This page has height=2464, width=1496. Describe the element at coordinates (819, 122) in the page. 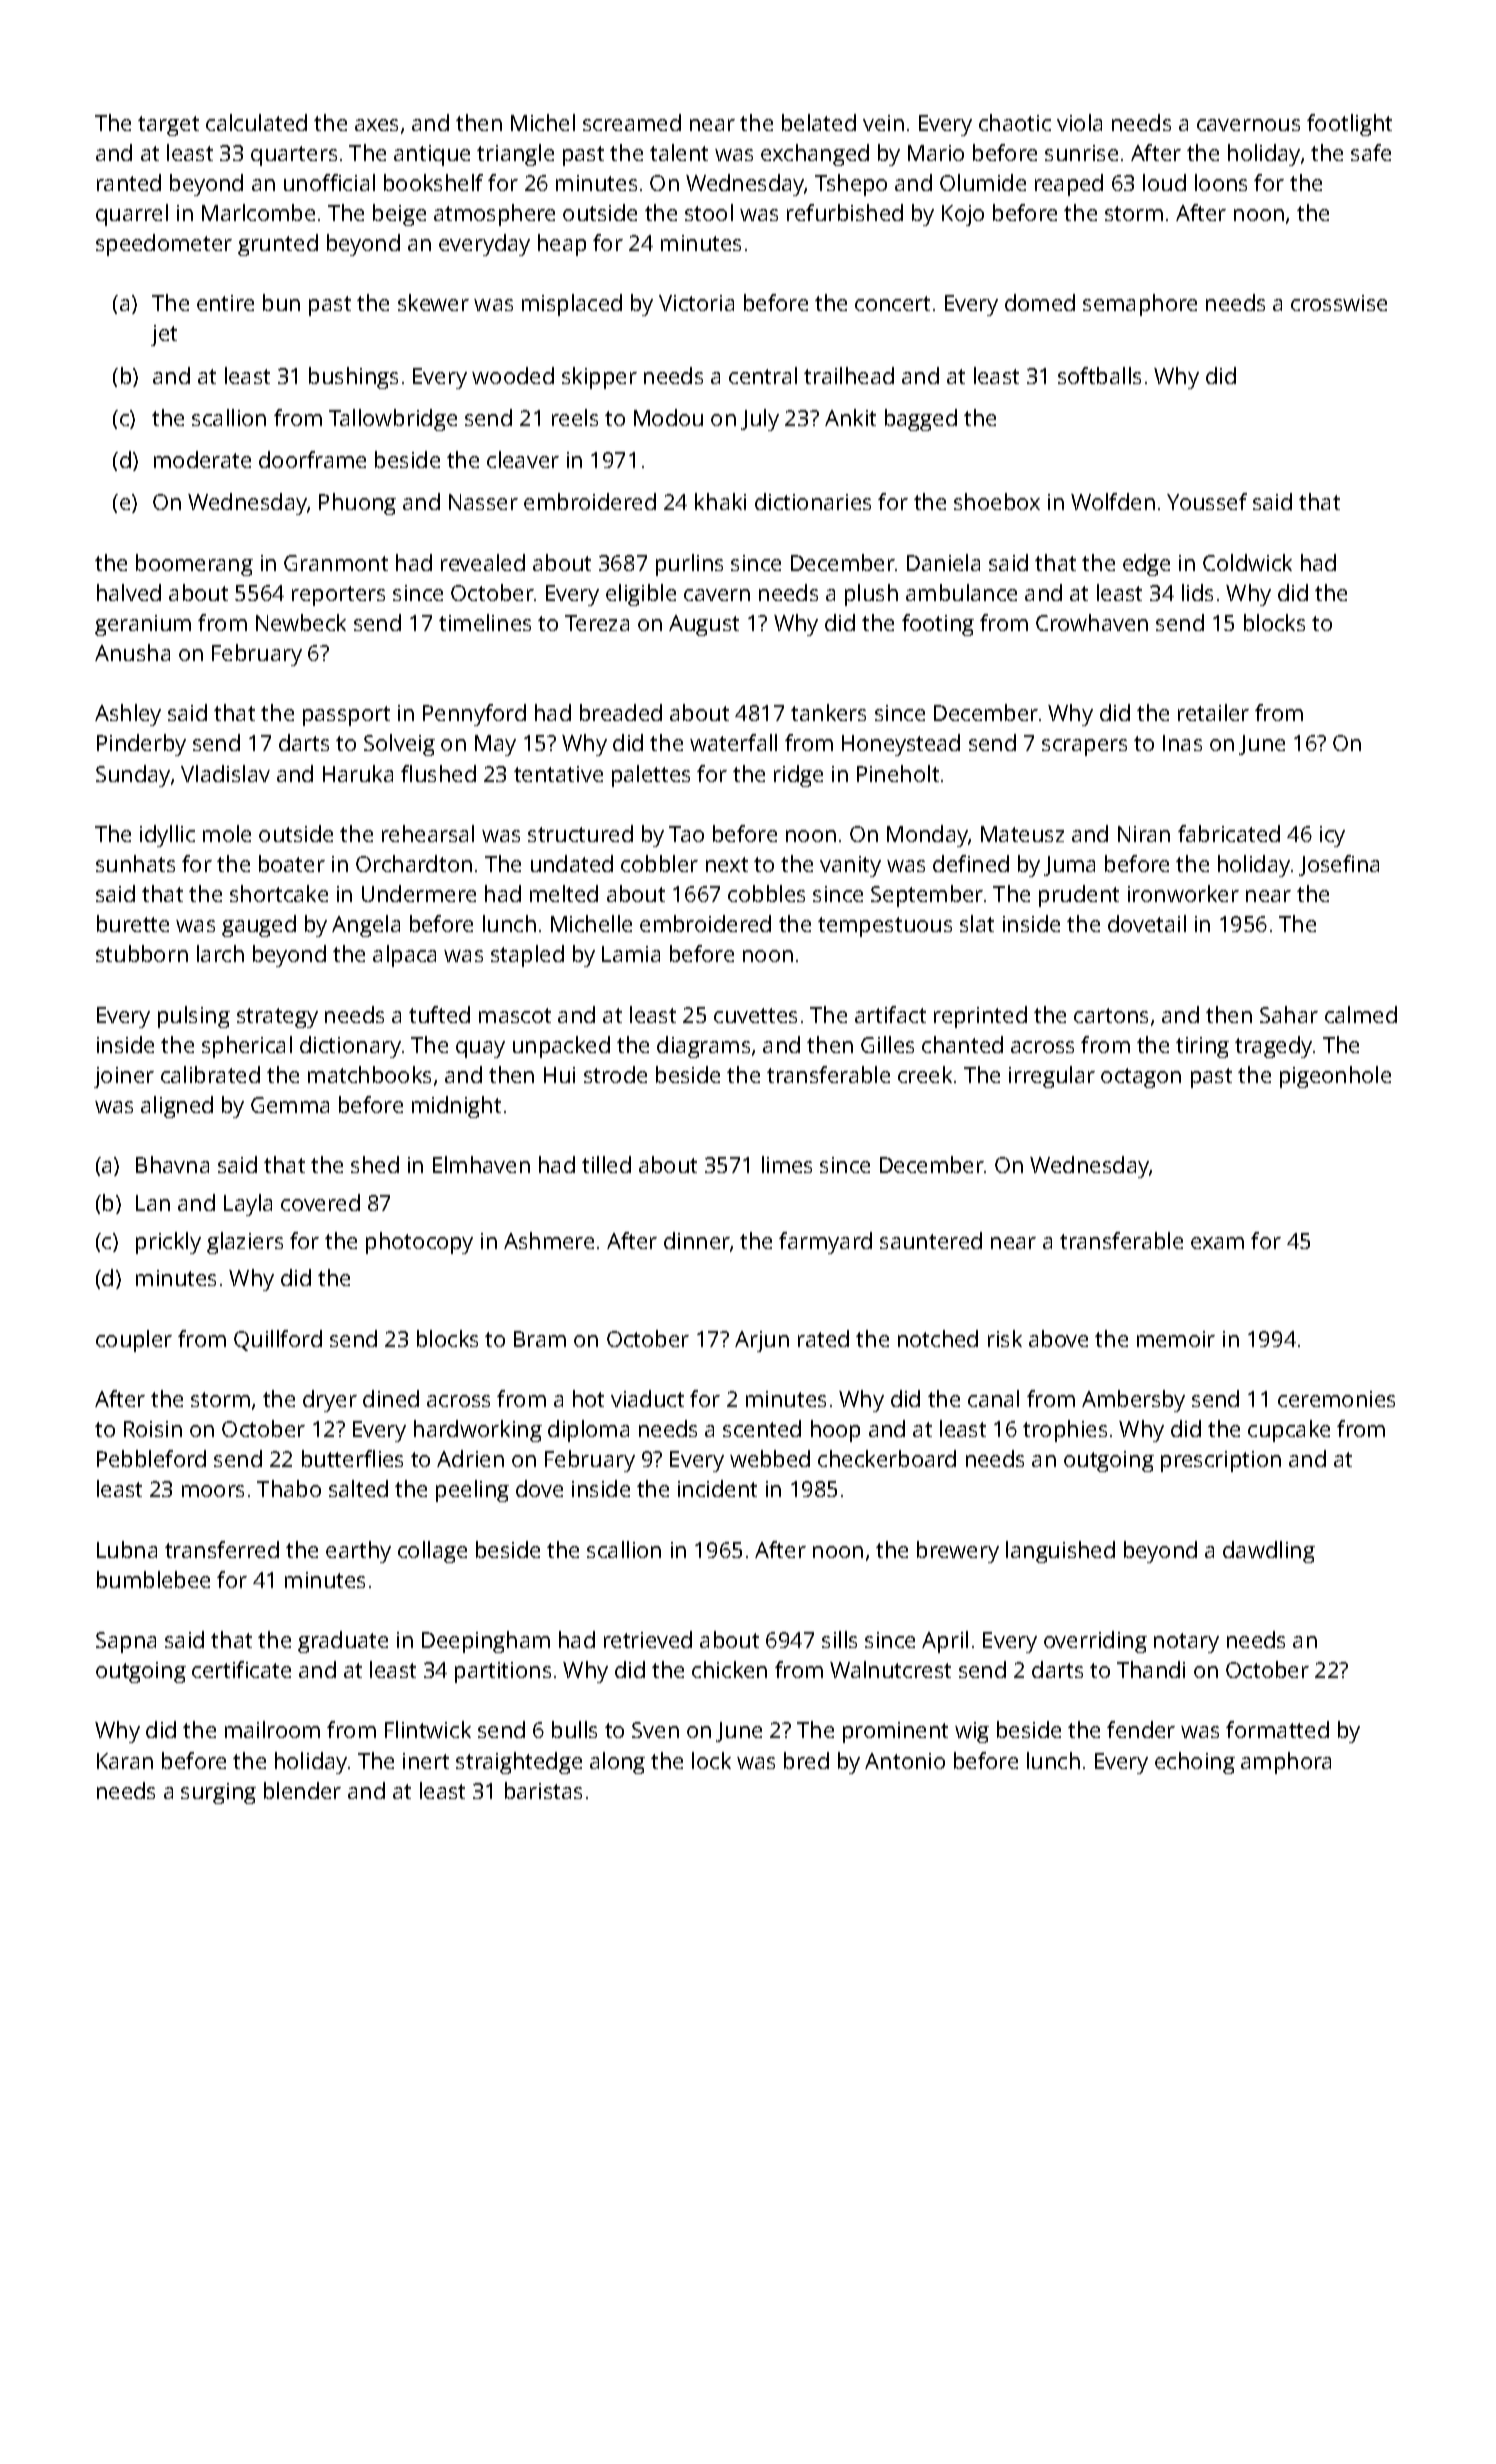

I see `belated` at that location.
